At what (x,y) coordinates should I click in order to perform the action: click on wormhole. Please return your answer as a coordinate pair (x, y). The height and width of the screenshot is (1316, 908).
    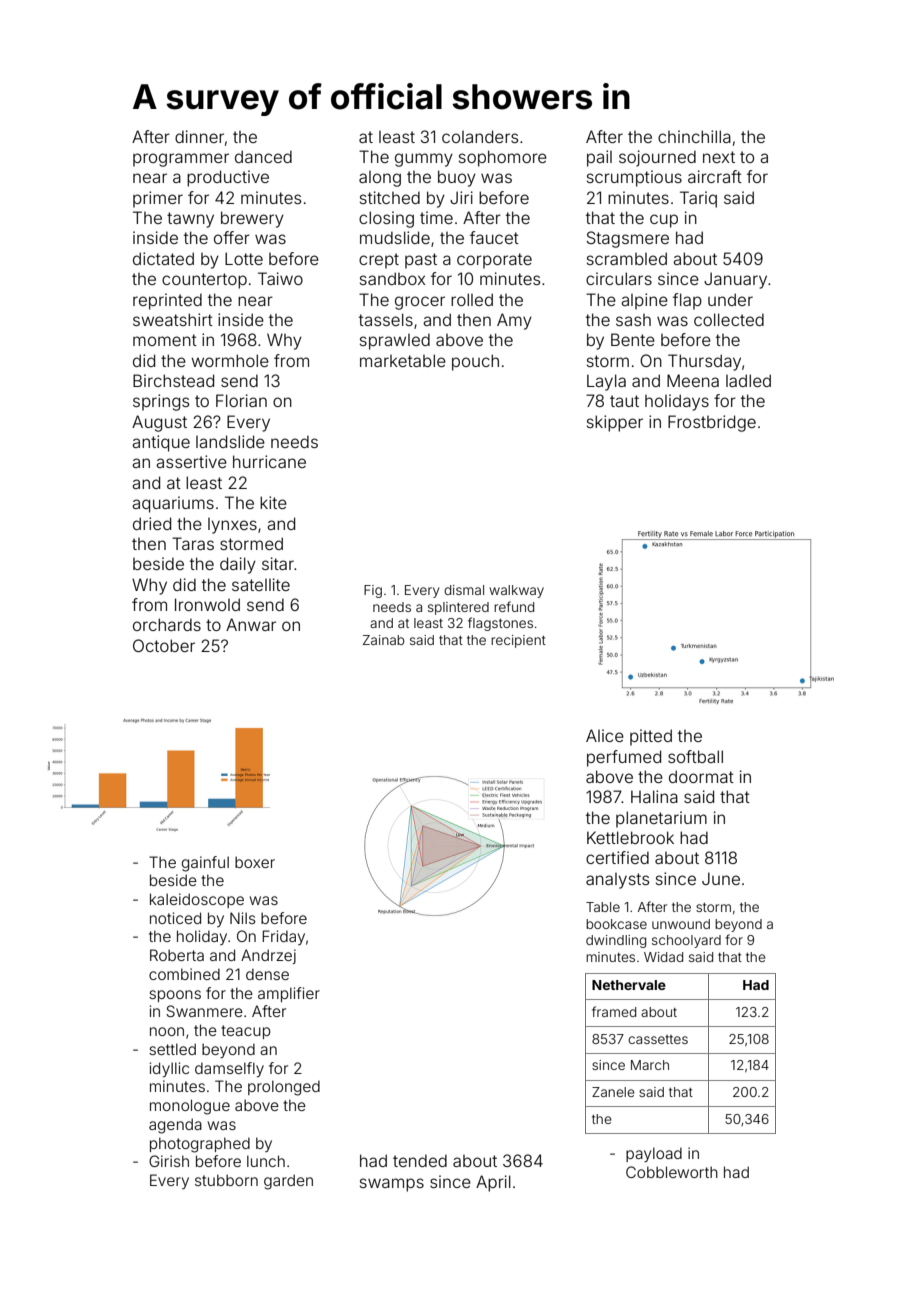
    Looking at the image, I should click on (230, 360).
